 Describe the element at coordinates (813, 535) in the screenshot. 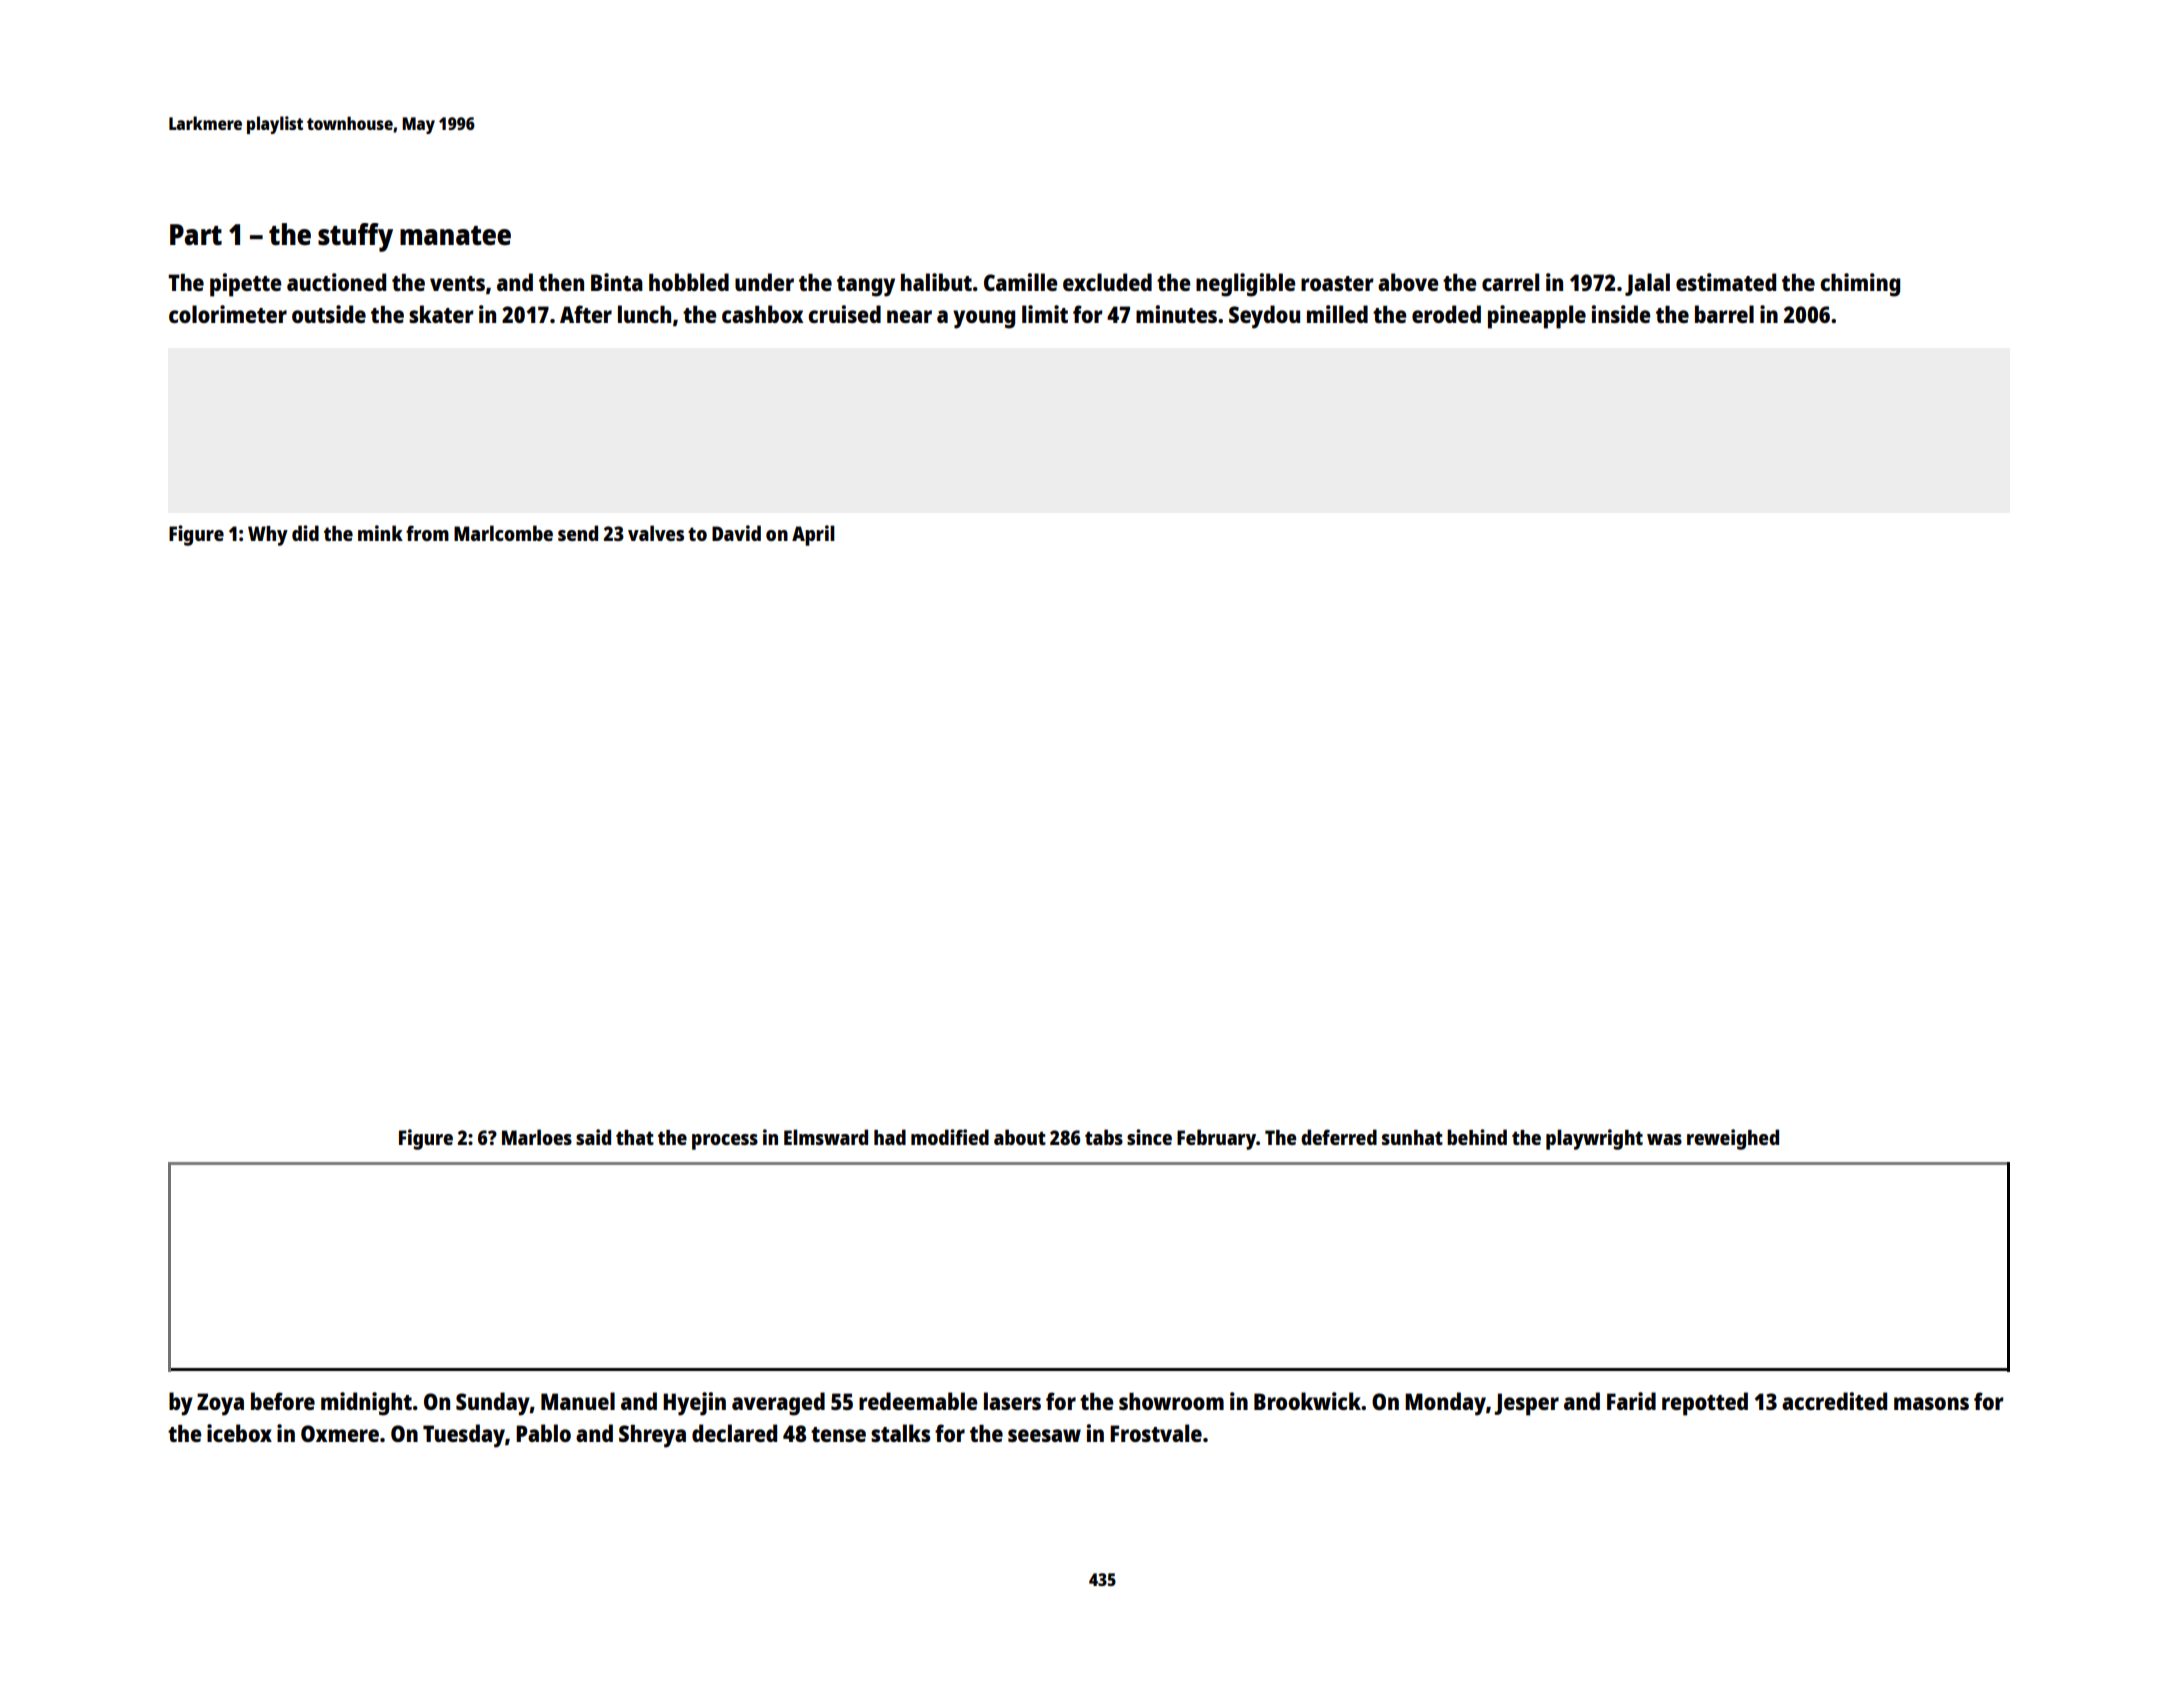

I see `April` at that location.
